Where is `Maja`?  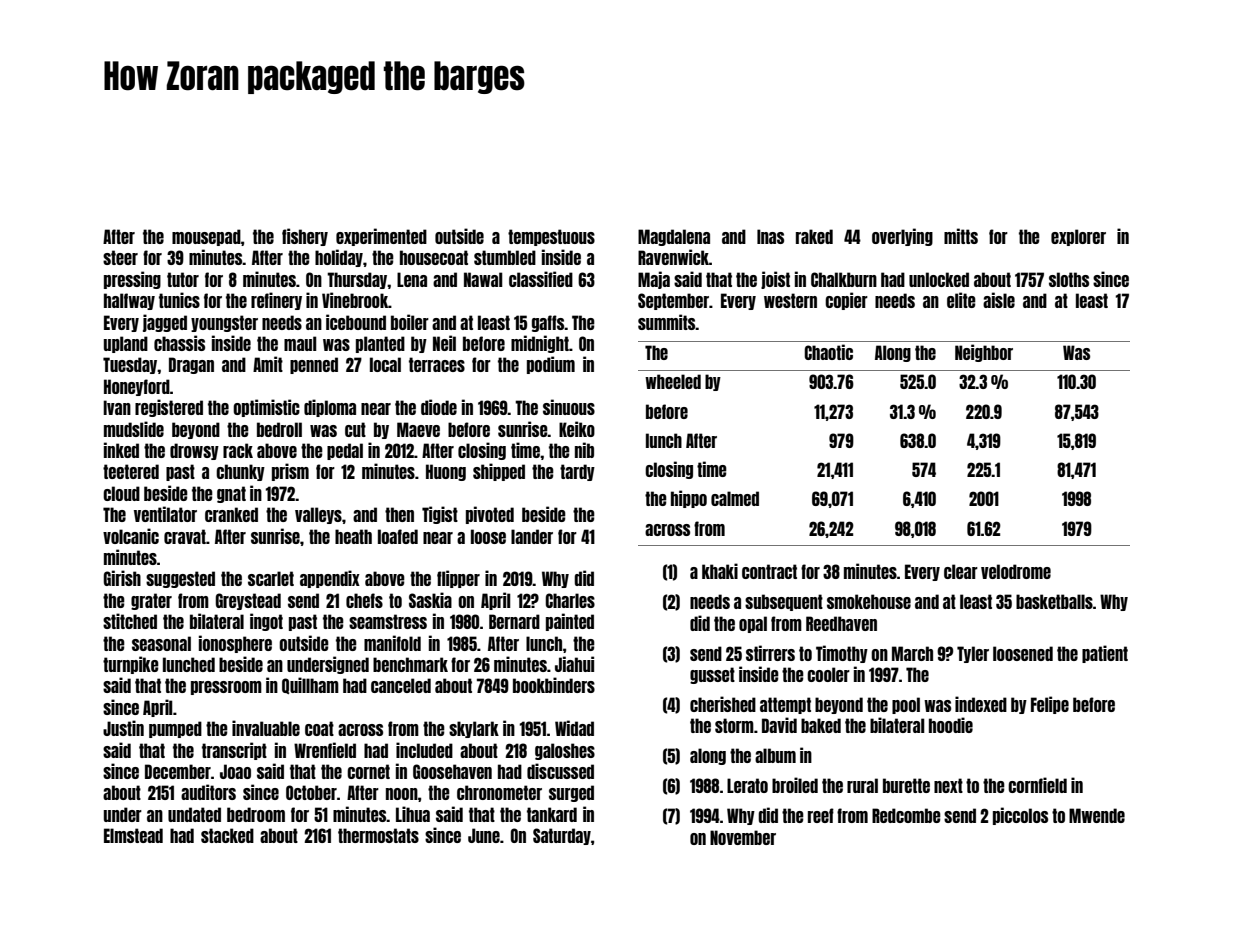
Maja is located at coordinates (654, 280).
